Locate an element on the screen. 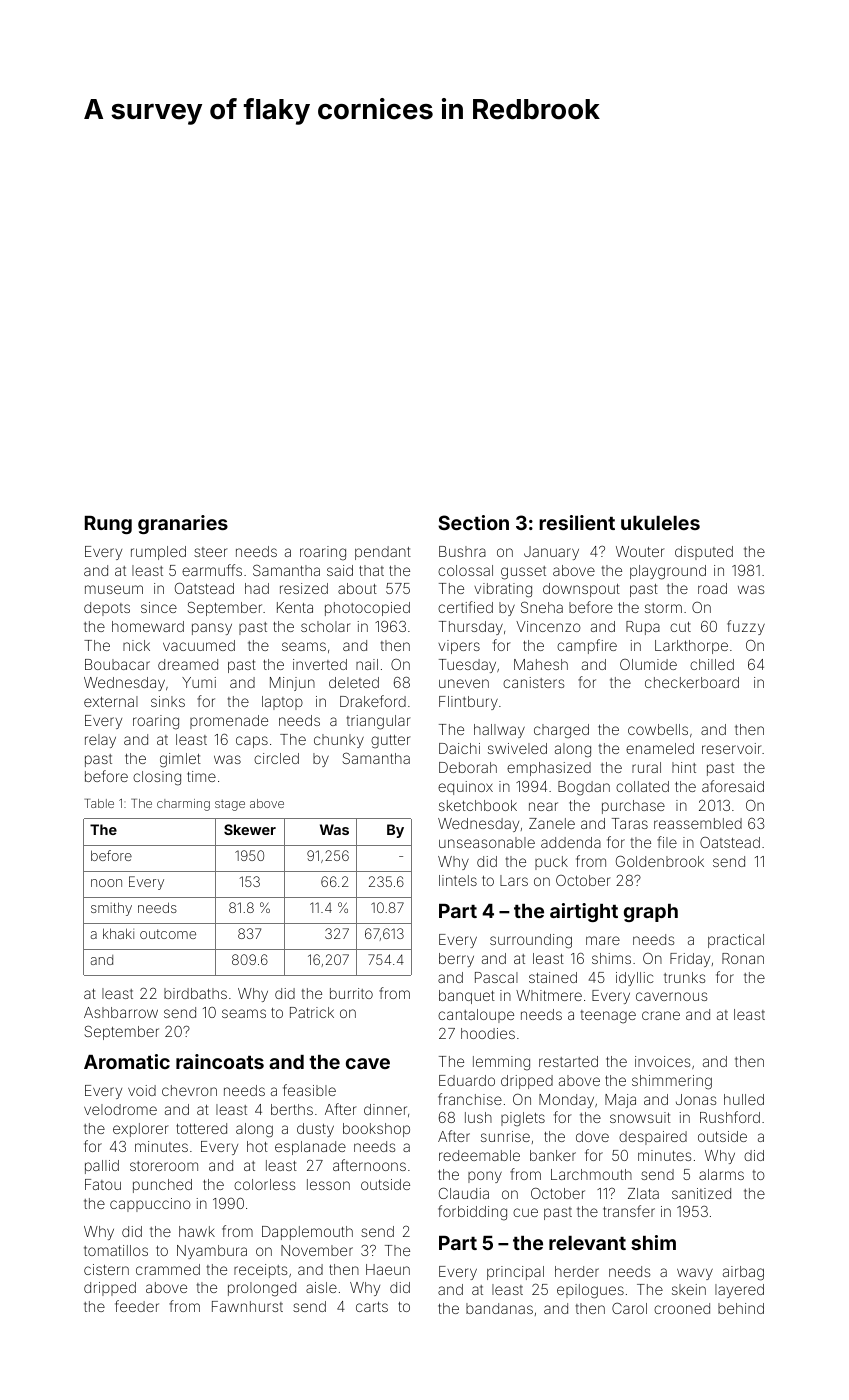  chunky is located at coordinates (339, 741).
